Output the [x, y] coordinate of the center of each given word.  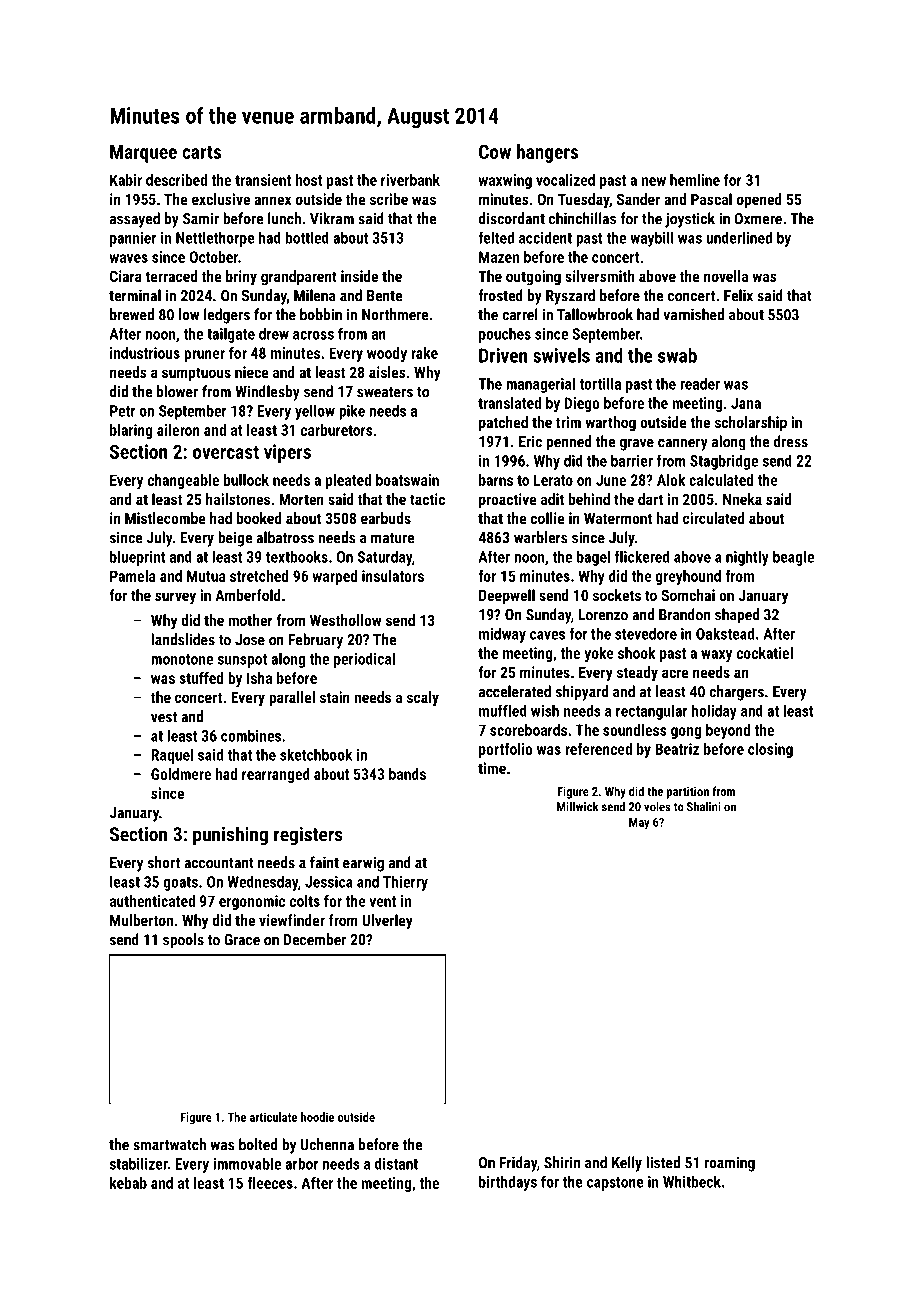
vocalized [565, 180]
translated [509, 403]
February [316, 641]
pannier [133, 239]
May [639, 824]
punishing [230, 836]
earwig [363, 864]
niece [252, 372]
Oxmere [758, 219]
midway [502, 635]
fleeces [270, 1183]
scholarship [751, 423]
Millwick [577, 807]
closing [770, 750]
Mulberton [141, 920]
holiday [714, 712]
